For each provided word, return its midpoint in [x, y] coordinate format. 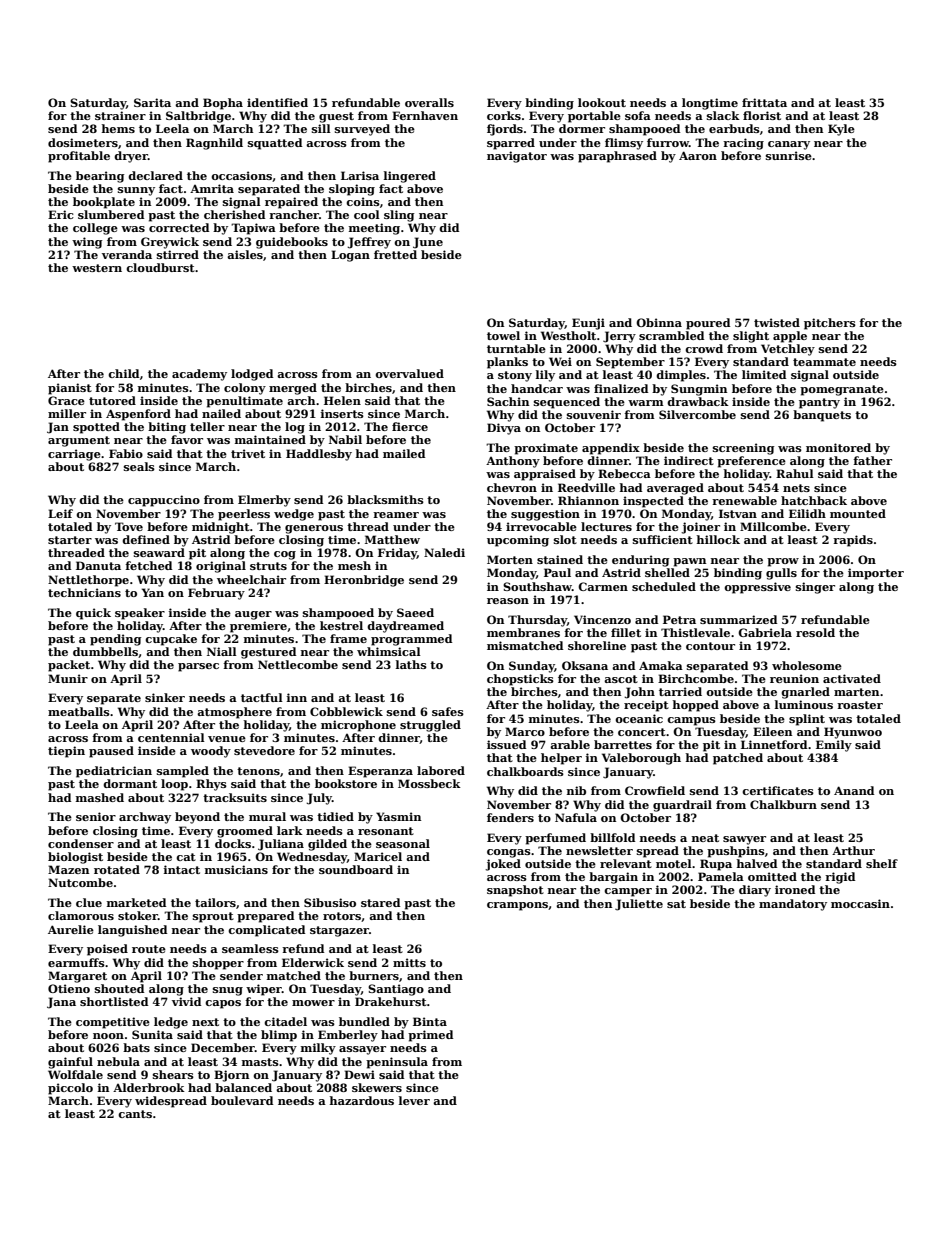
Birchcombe [696, 678]
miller [67, 413]
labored [441, 770]
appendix [611, 449]
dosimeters [83, 142]
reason [508, 601]
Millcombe [773, 526]
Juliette [639, 905]
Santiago [396, 990]
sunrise [789, 155]
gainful [70, 1063]
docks [233, 843]
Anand [854, 790]
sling [399, 216]
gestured [269, 653]
